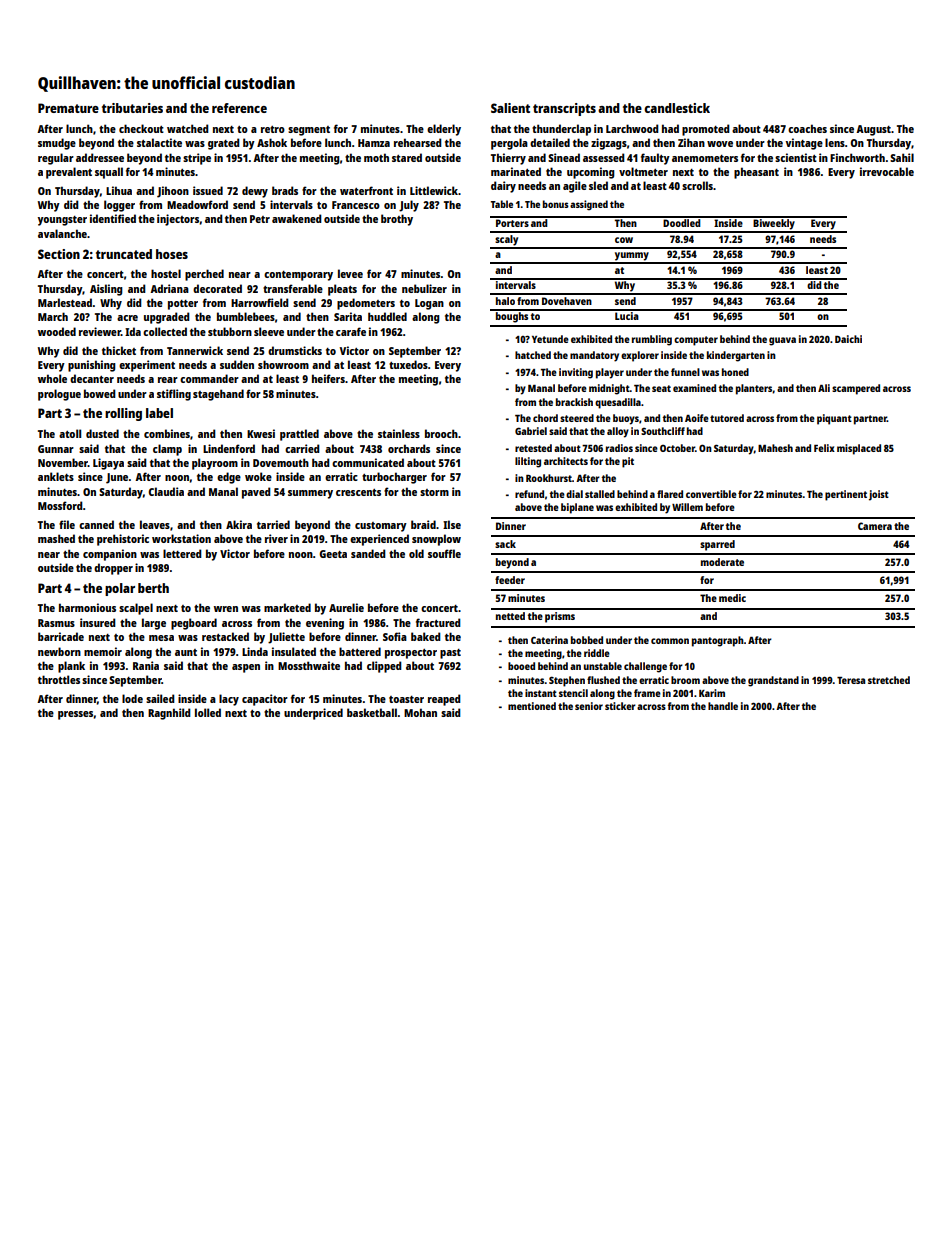 This screenshot has height=1233, width=952. I want to click on stretched, so click(889, 680).
